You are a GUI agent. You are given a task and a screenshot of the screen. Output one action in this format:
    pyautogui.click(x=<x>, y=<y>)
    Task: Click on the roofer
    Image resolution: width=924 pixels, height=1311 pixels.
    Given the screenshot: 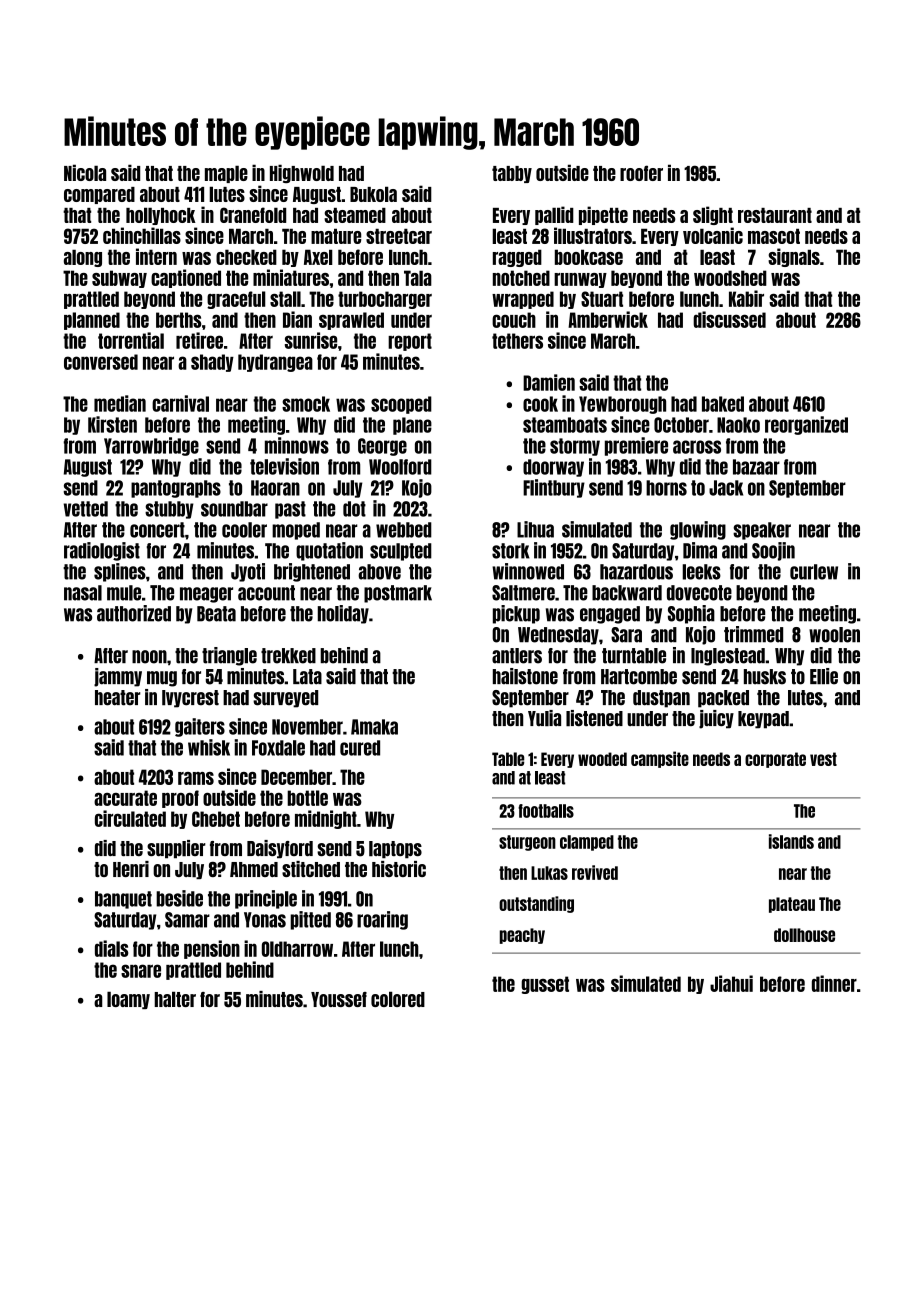 What is the action you would take?
    pyautogui.click(x=641, y=173)
